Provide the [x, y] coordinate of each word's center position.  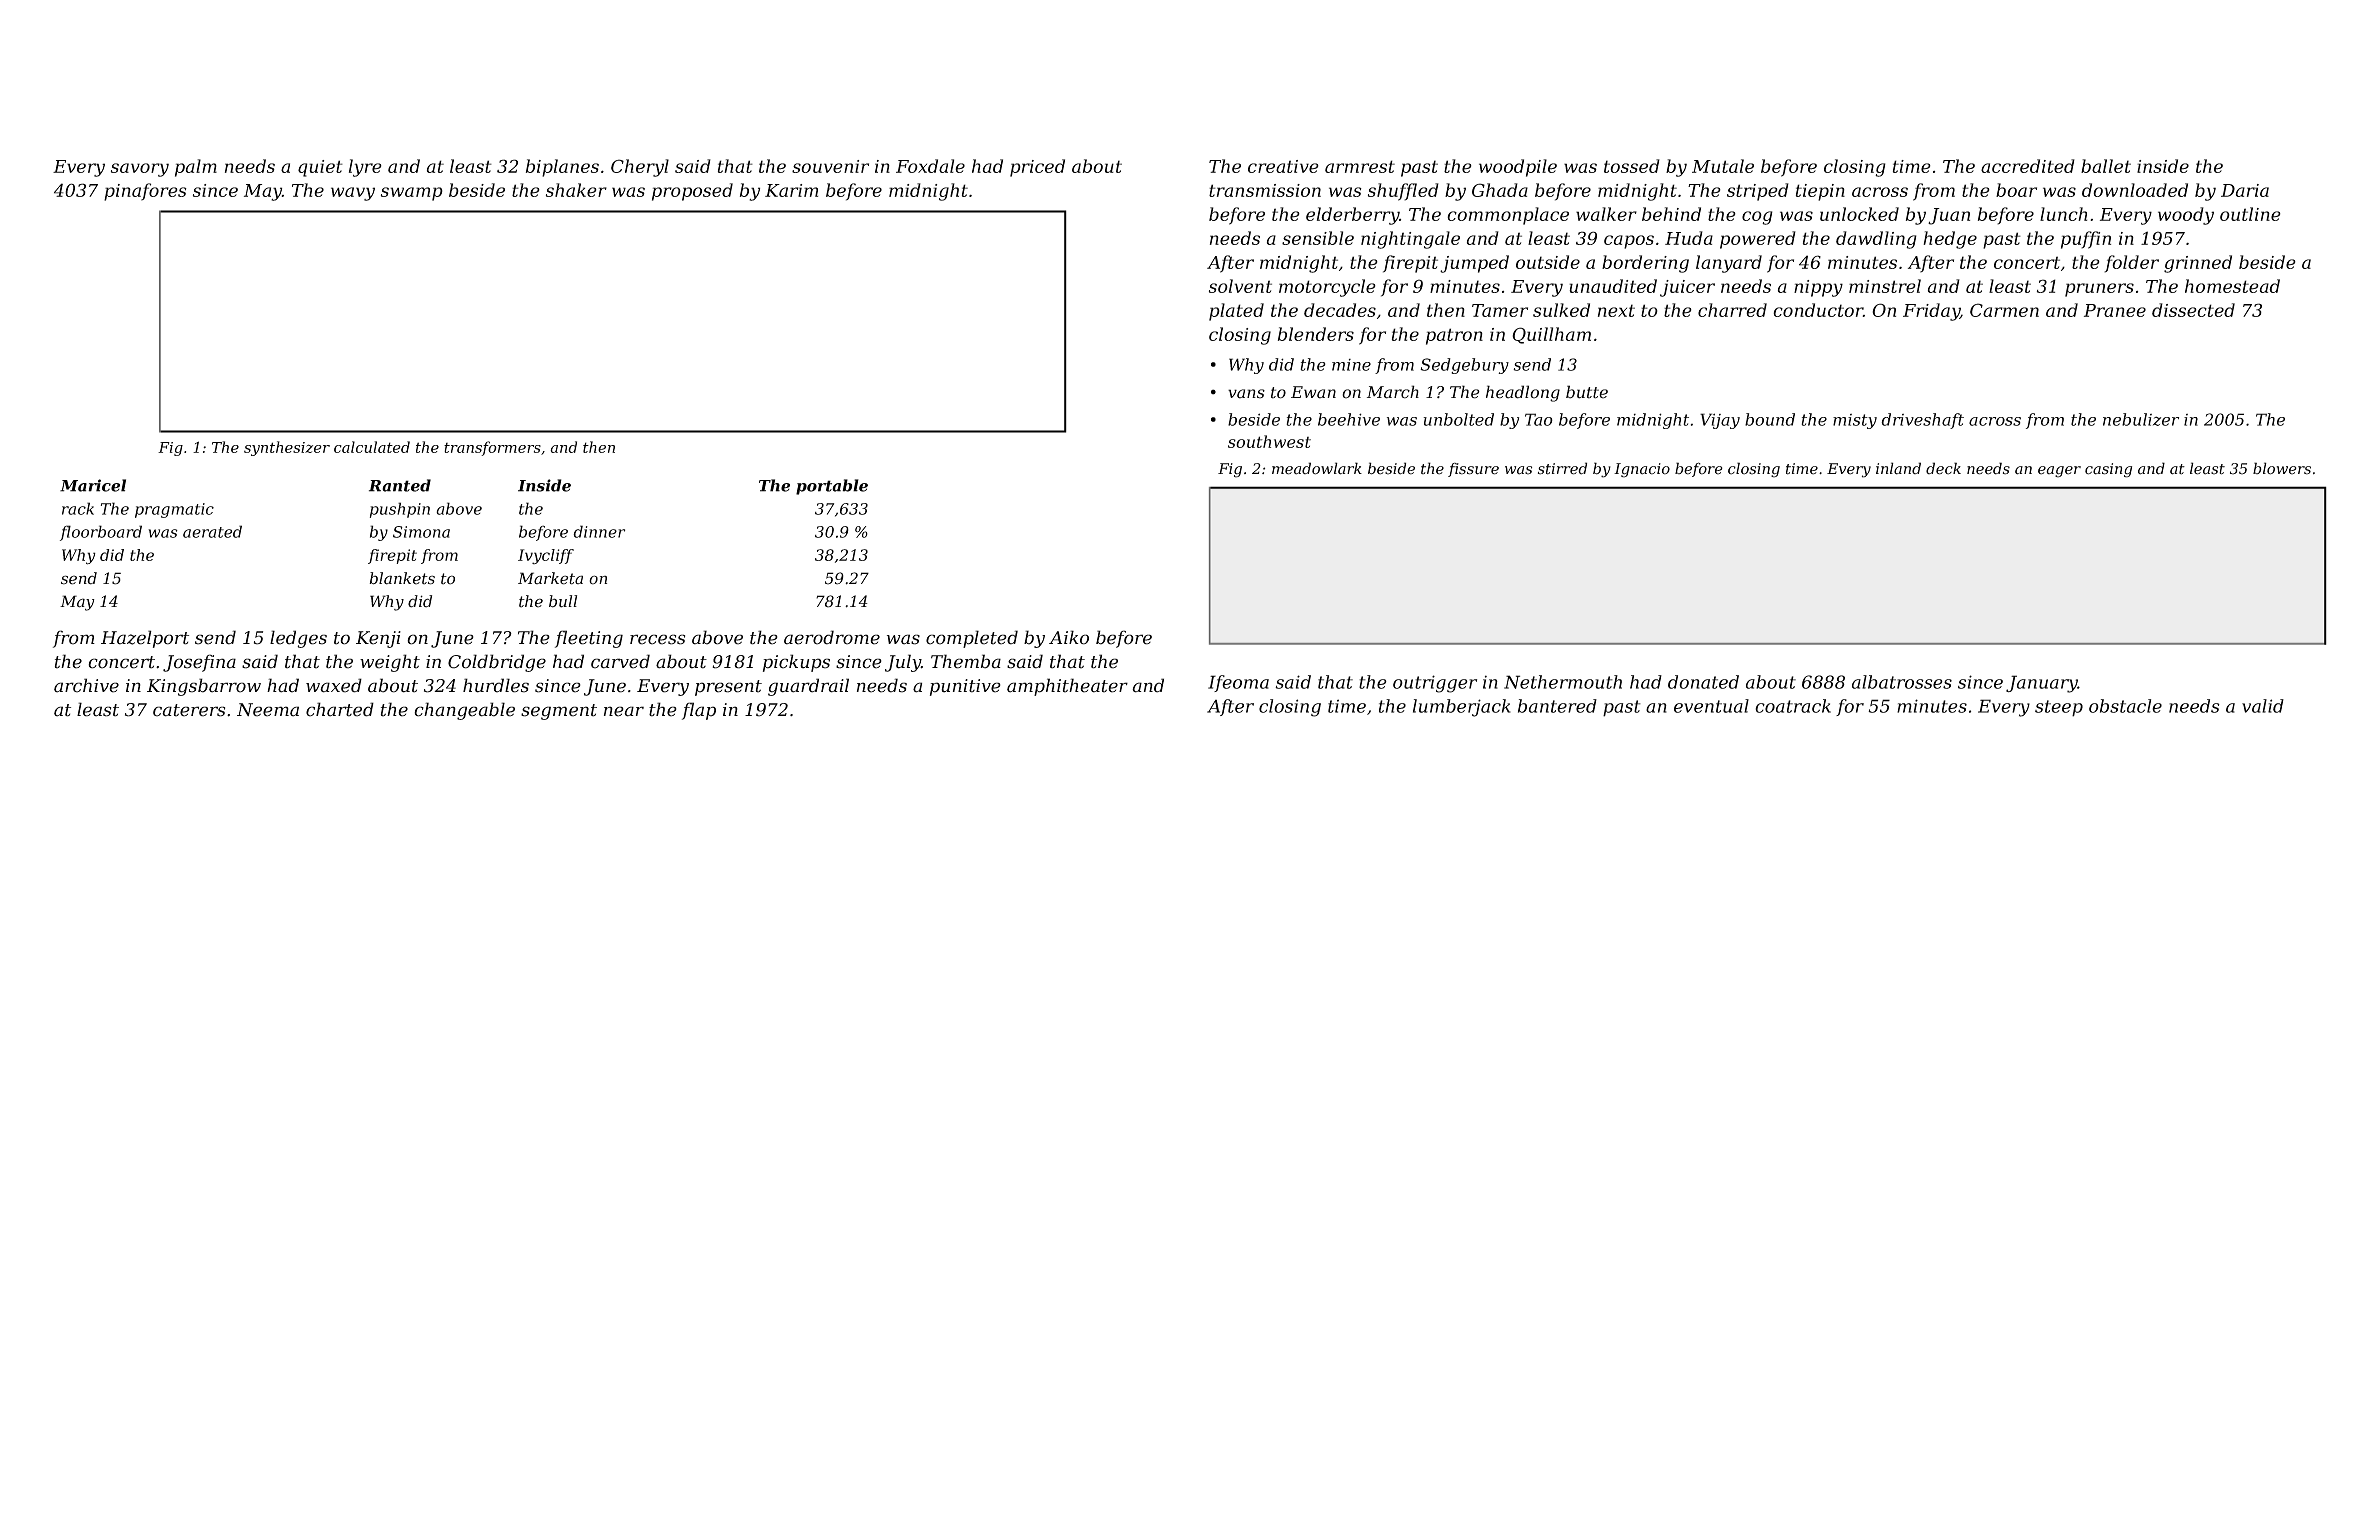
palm [196, 168]
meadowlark [1317, 468]
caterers [189, 710]
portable [832, 487]
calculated [372, 447]
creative [1283, 166]
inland [1898, 468]
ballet [2106, 166]
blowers [2282, 468]
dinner [599, 531]
